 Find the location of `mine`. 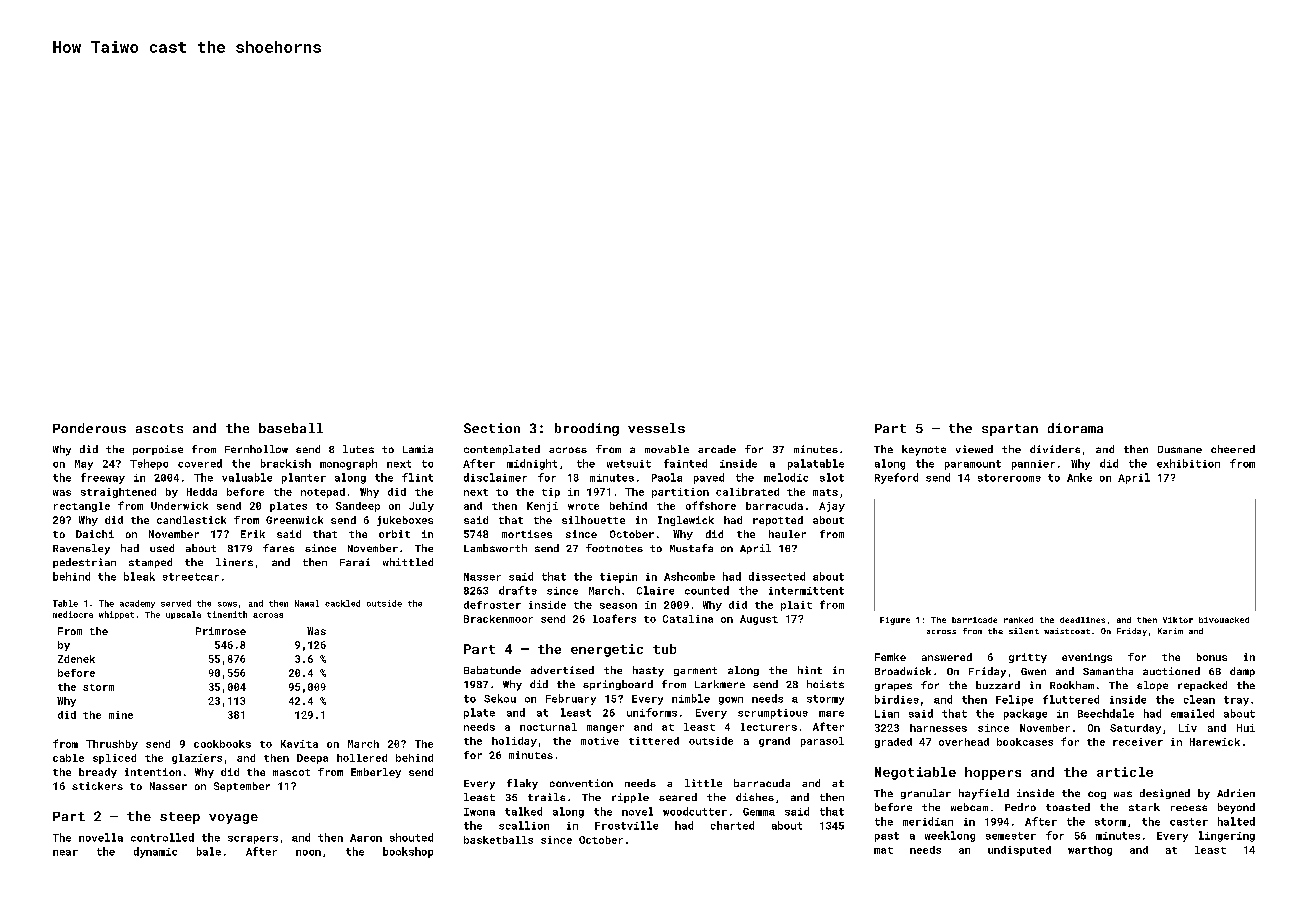

mine is located at coordinates (121, 715).
